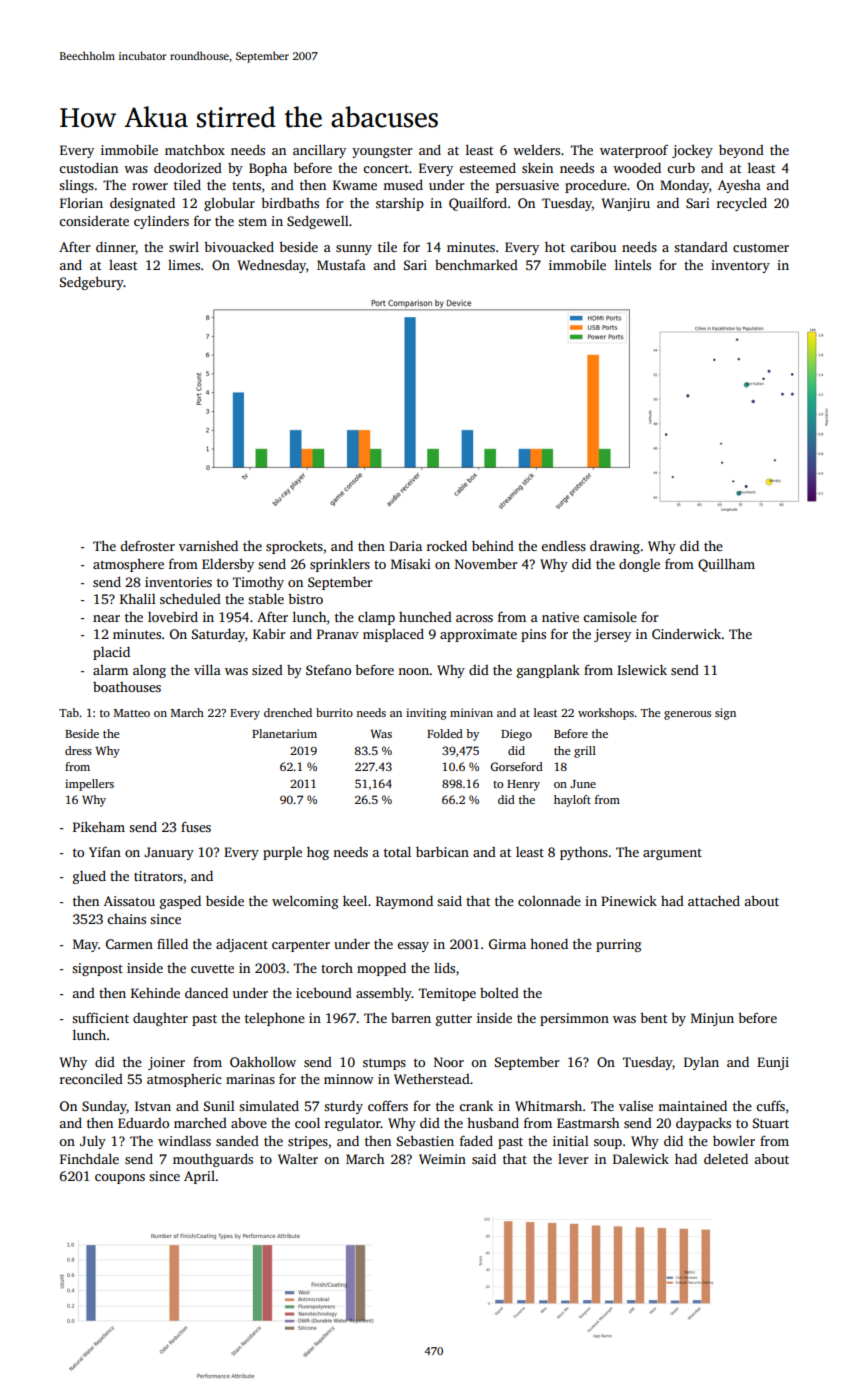 This page has width=849, height=1400. What do you see at coordinates (625, 204) in the page?
I see `Wanjiru` at bounding box center [625, 204].
